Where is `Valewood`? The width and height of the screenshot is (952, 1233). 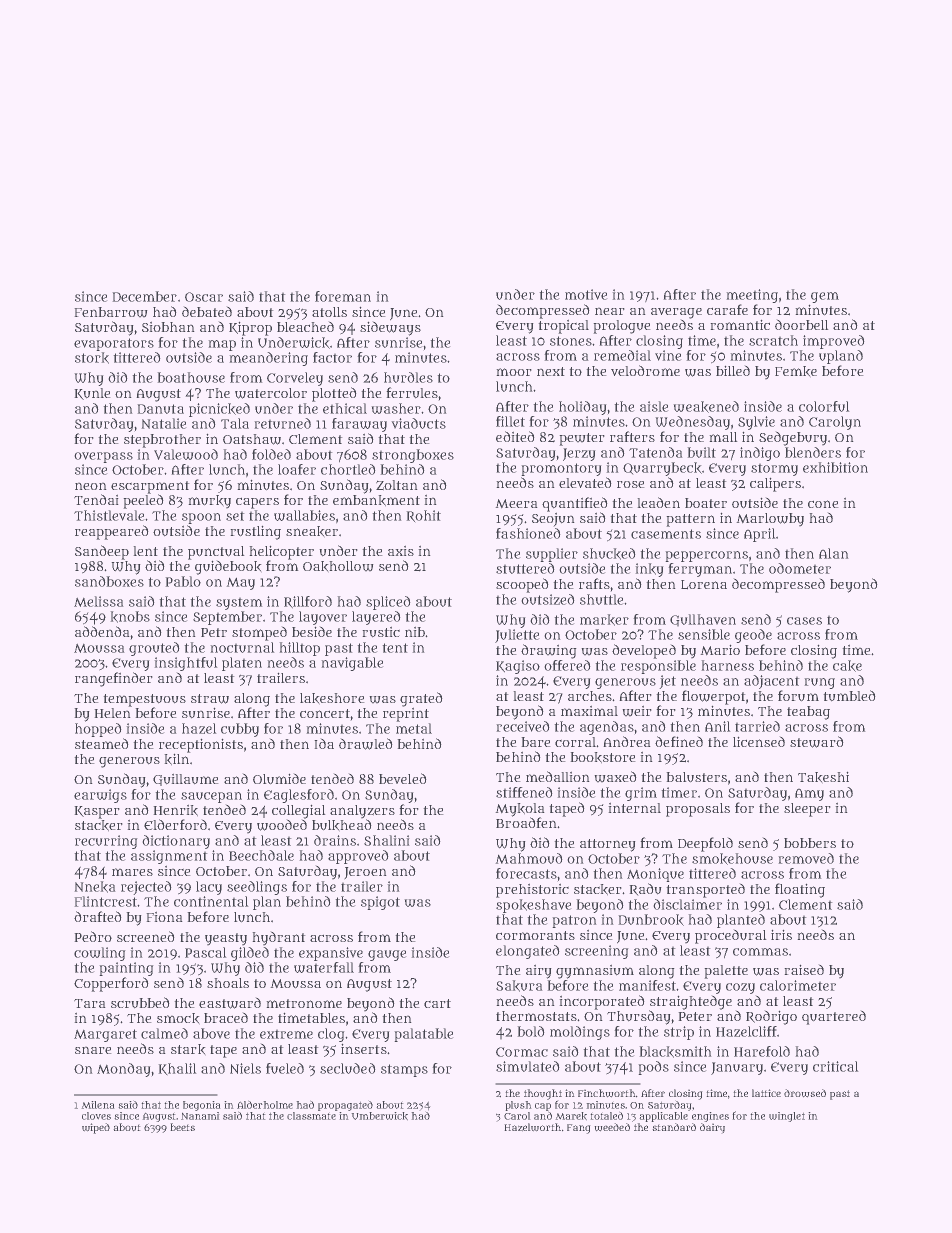
Valewood is located at coordinates (186, 454).
